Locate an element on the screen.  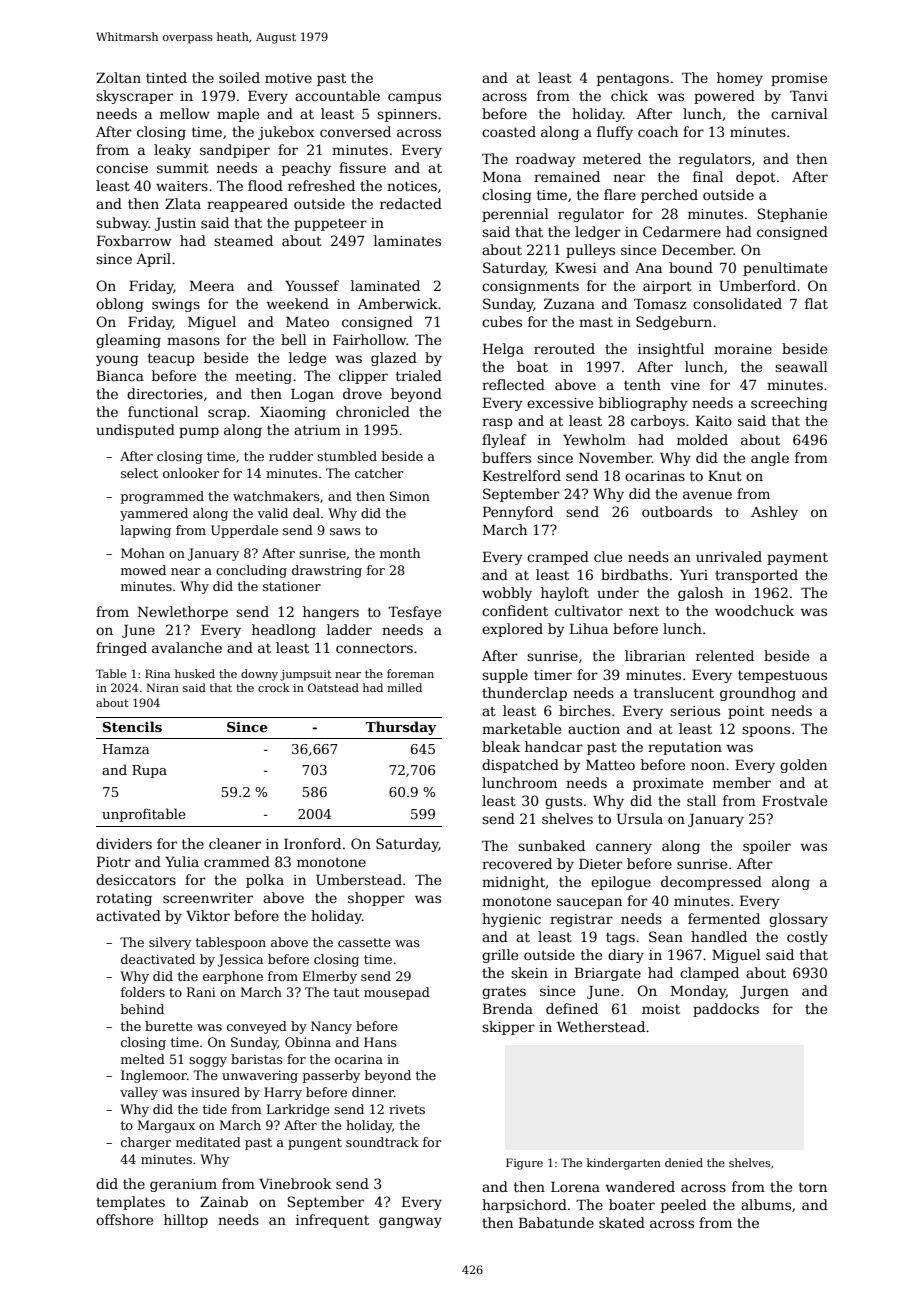
skipper is located at coordinates (508, 1028).
